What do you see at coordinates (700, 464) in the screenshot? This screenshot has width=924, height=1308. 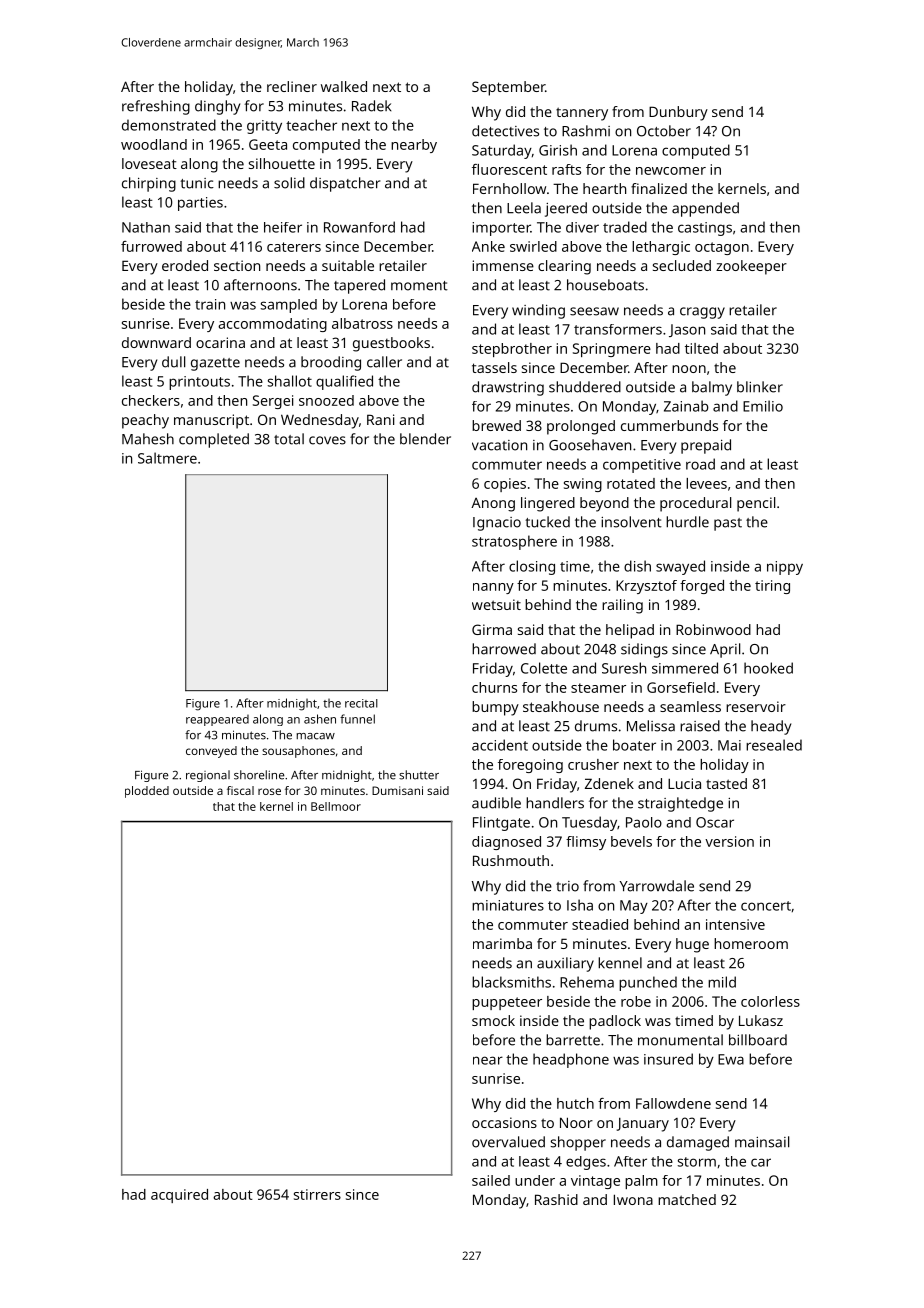 I see `road` at bounding box center [700, 464].
